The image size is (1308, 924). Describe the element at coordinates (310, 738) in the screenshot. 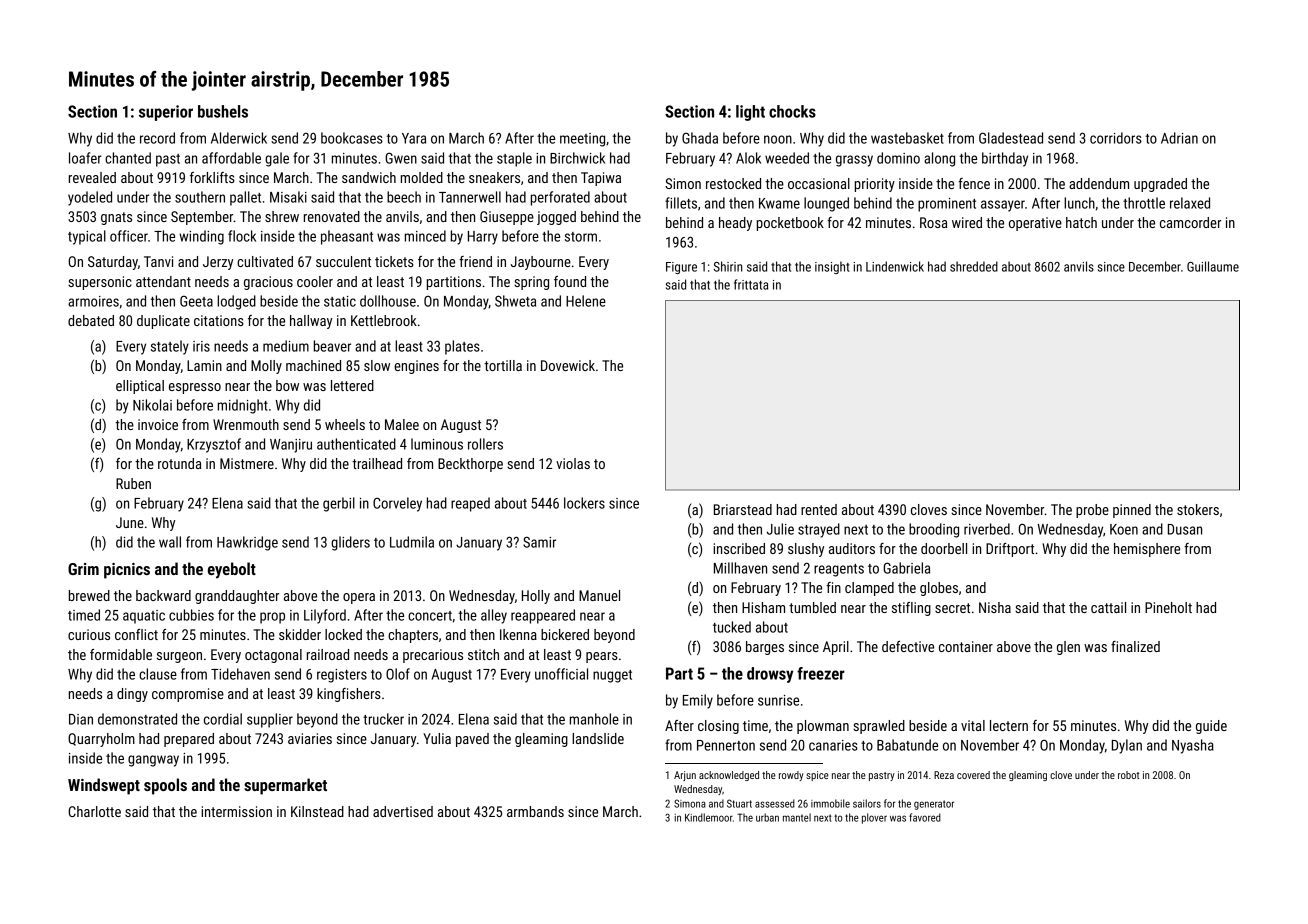

I see `aviaries` at that location.
